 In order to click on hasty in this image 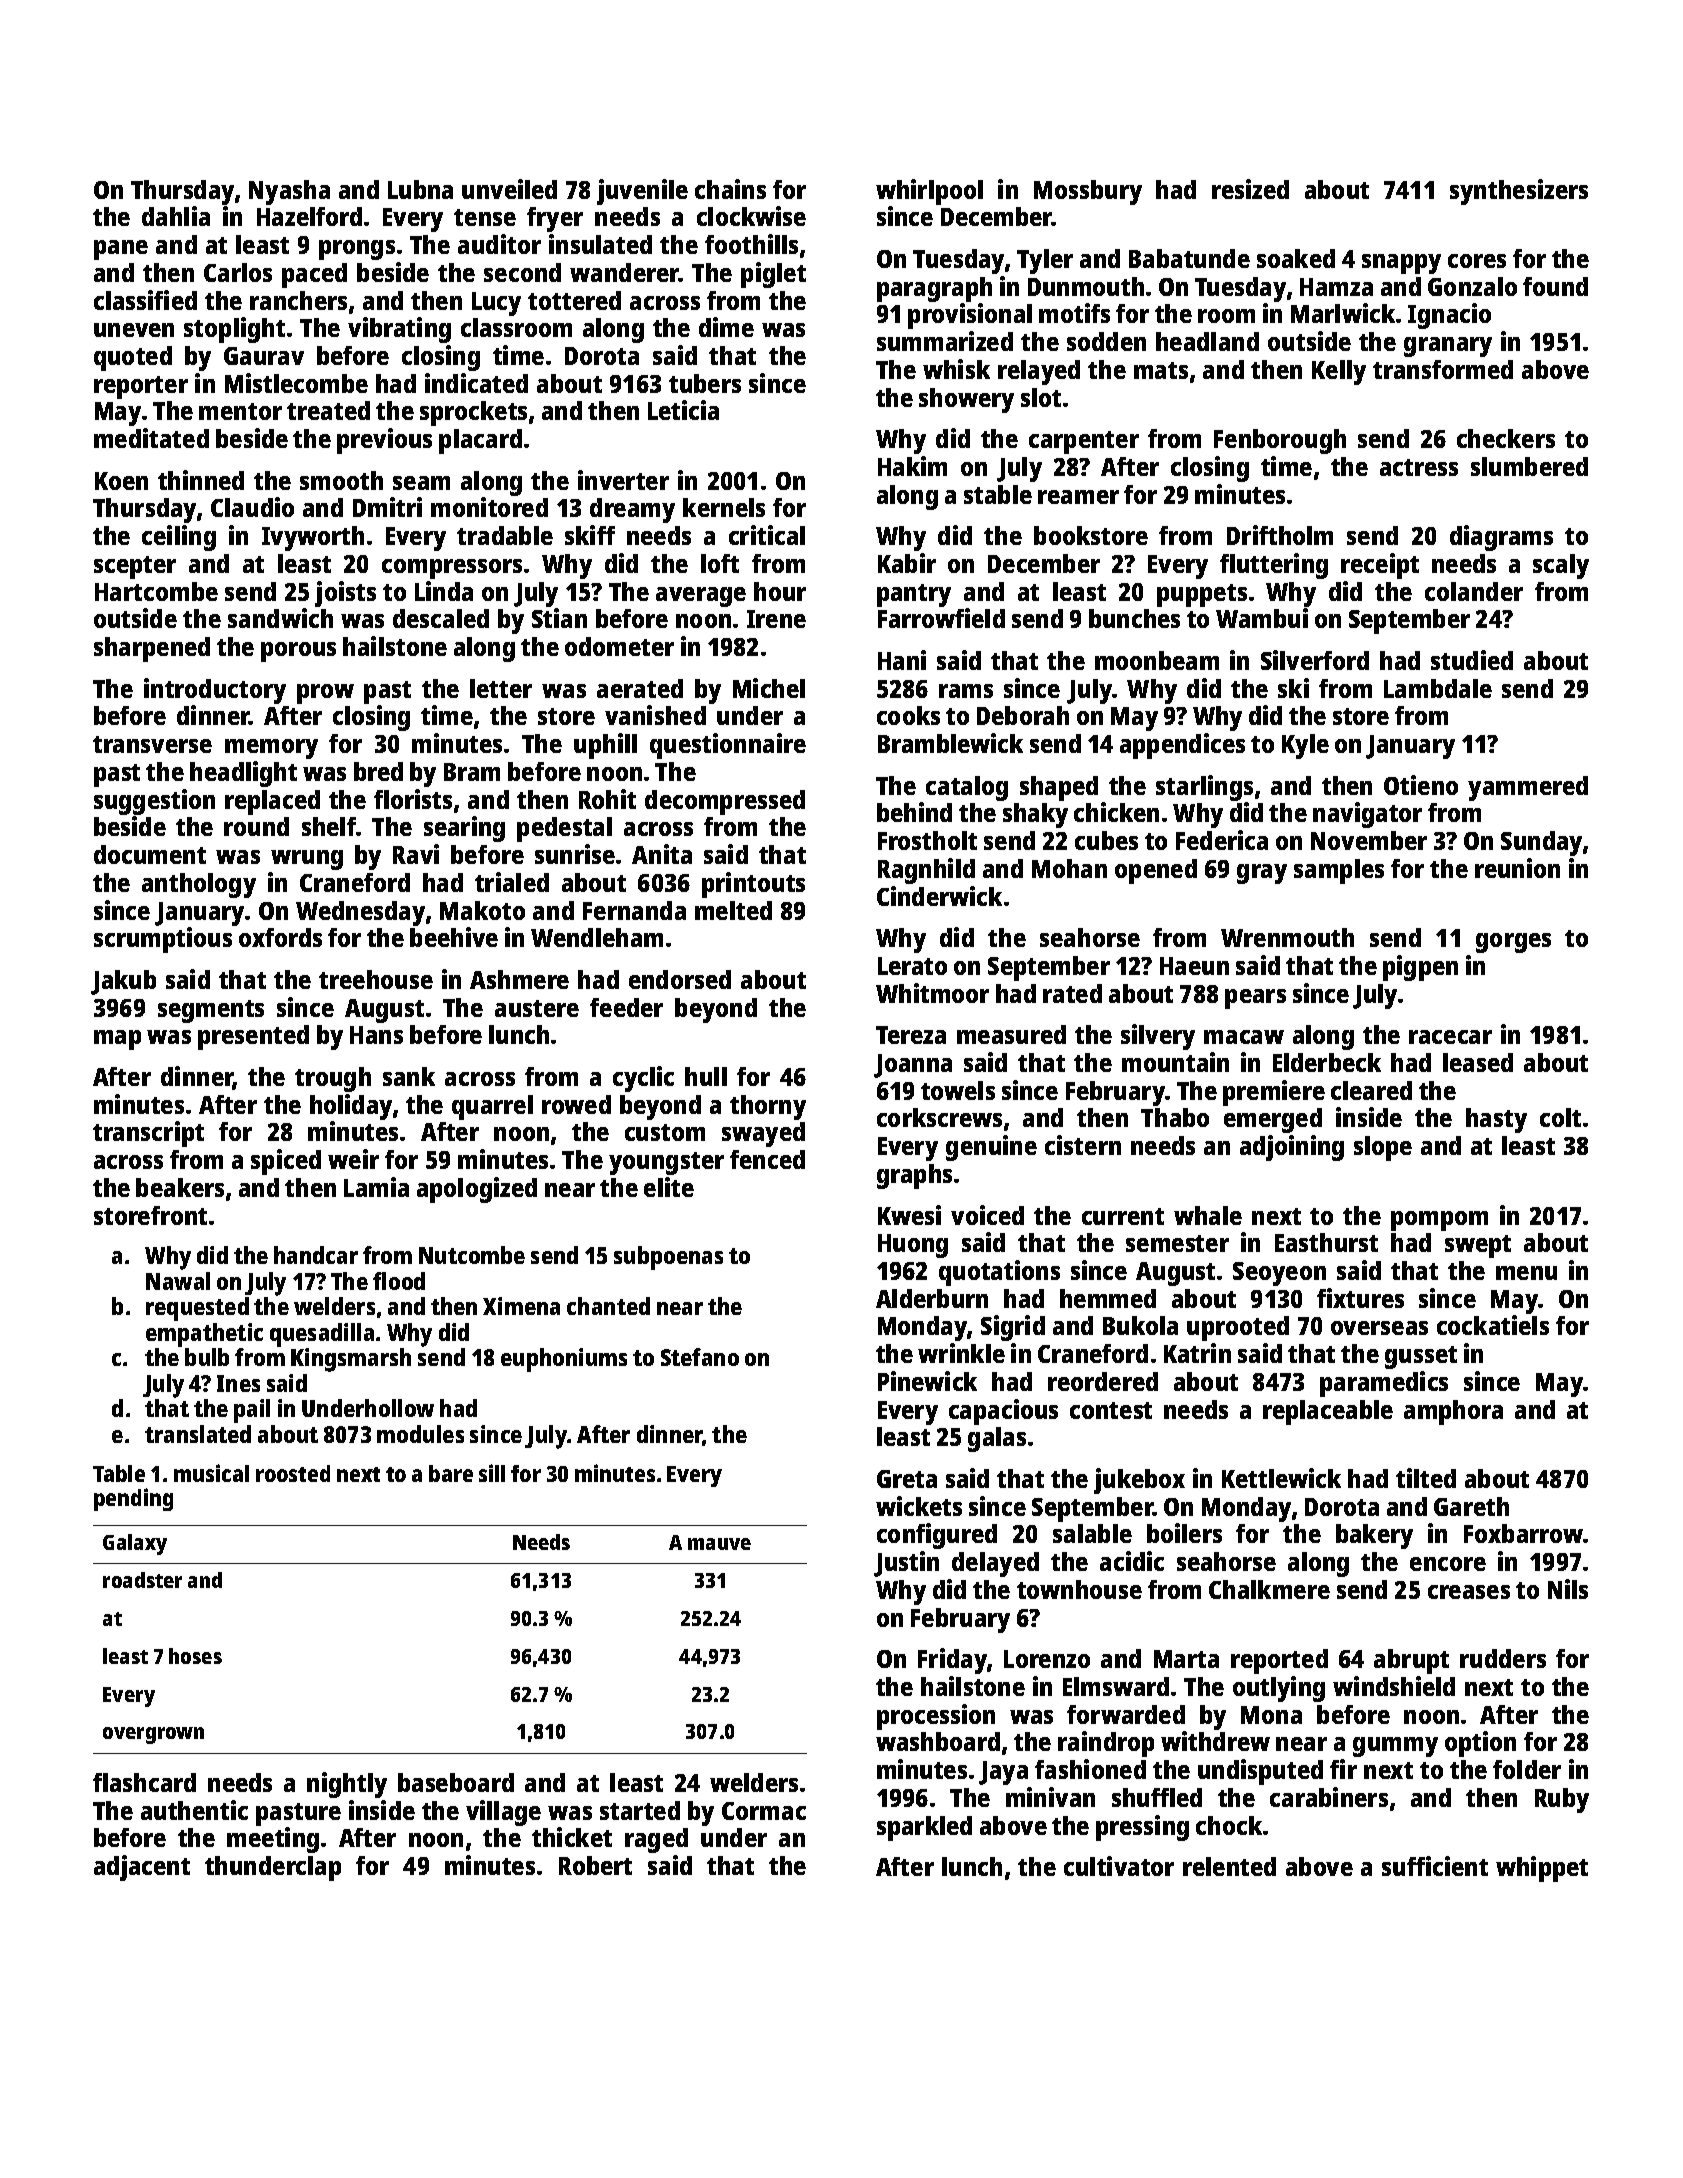, I will do `click(1496, 1120)`.
